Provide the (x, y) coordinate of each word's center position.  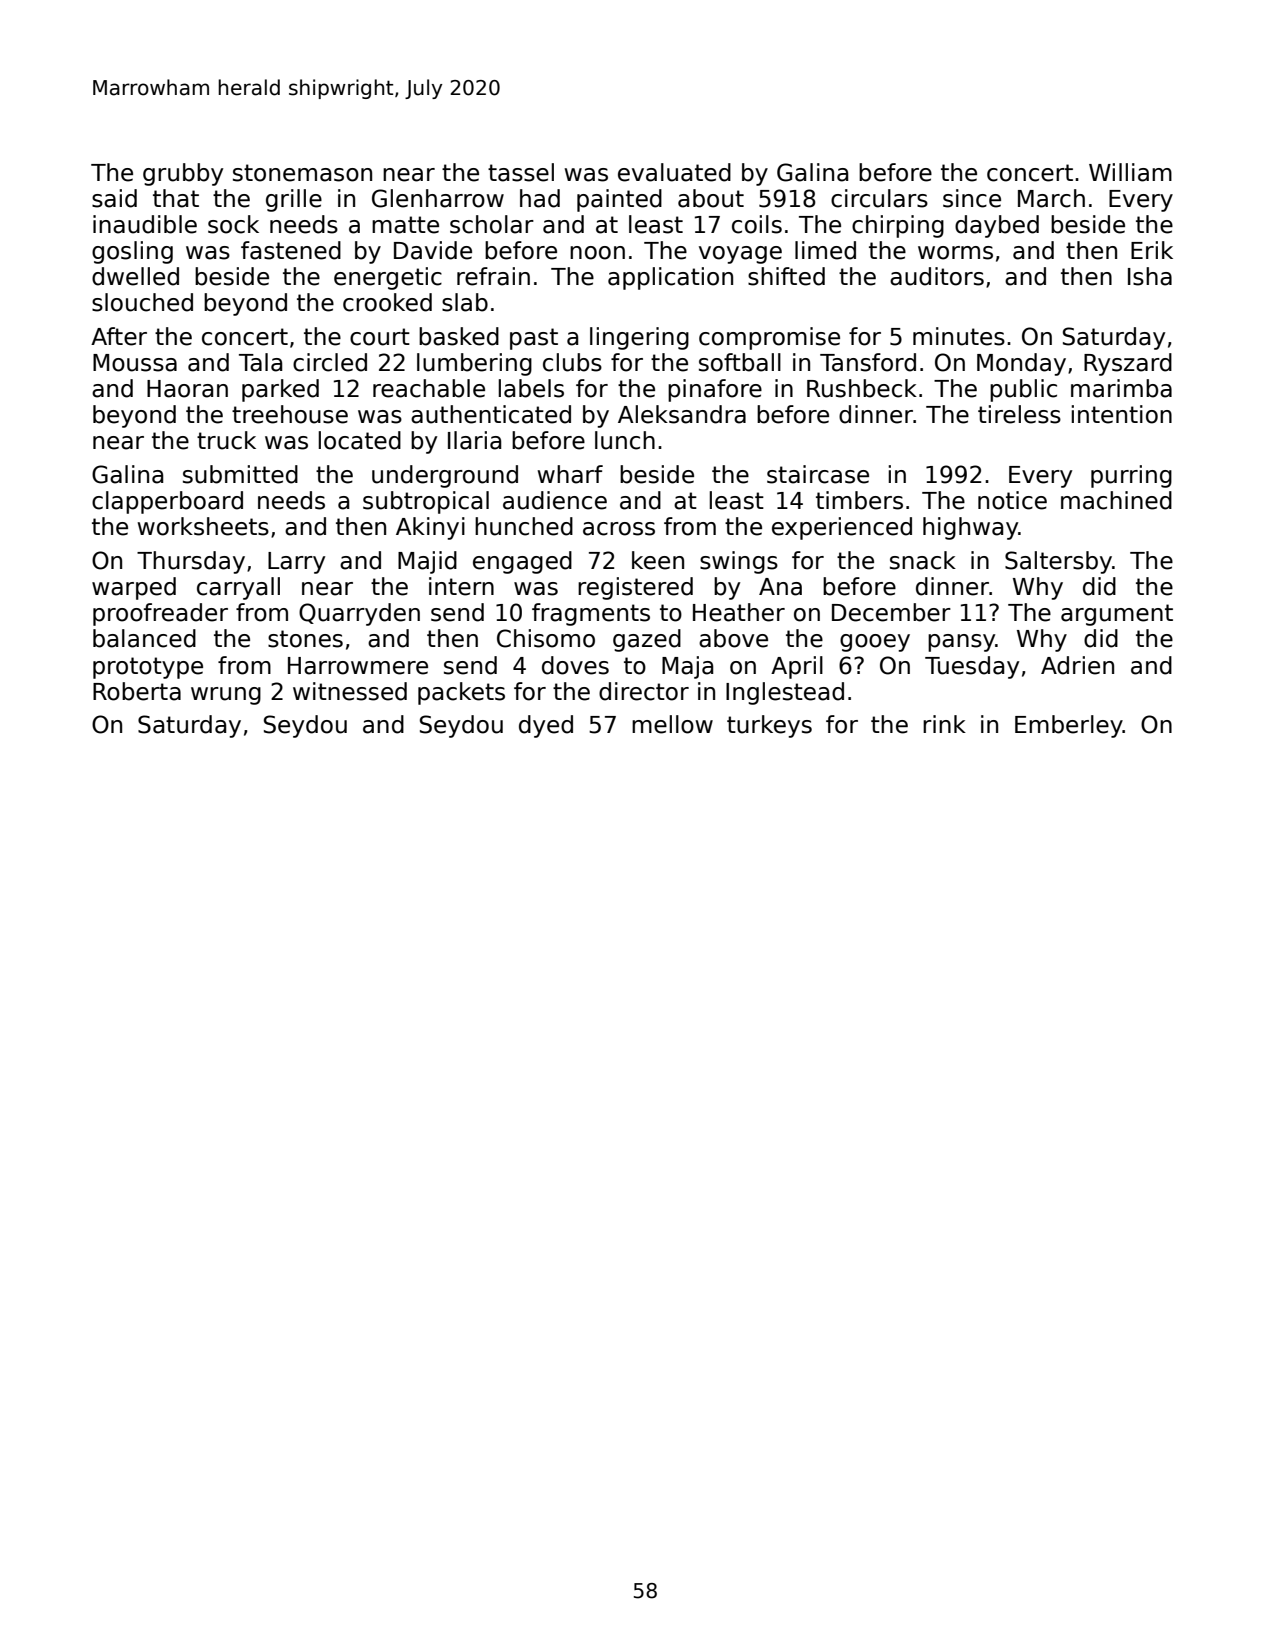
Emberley (1069, 726)
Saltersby (1058, 562)
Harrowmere (358, 666)
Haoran (187, 389)
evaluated (674, 172)
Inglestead (785, 693)
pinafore (715, 390)
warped (134, 588)
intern (461, 586)
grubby (183, 174)
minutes (959, 336)
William (1130, 172)
